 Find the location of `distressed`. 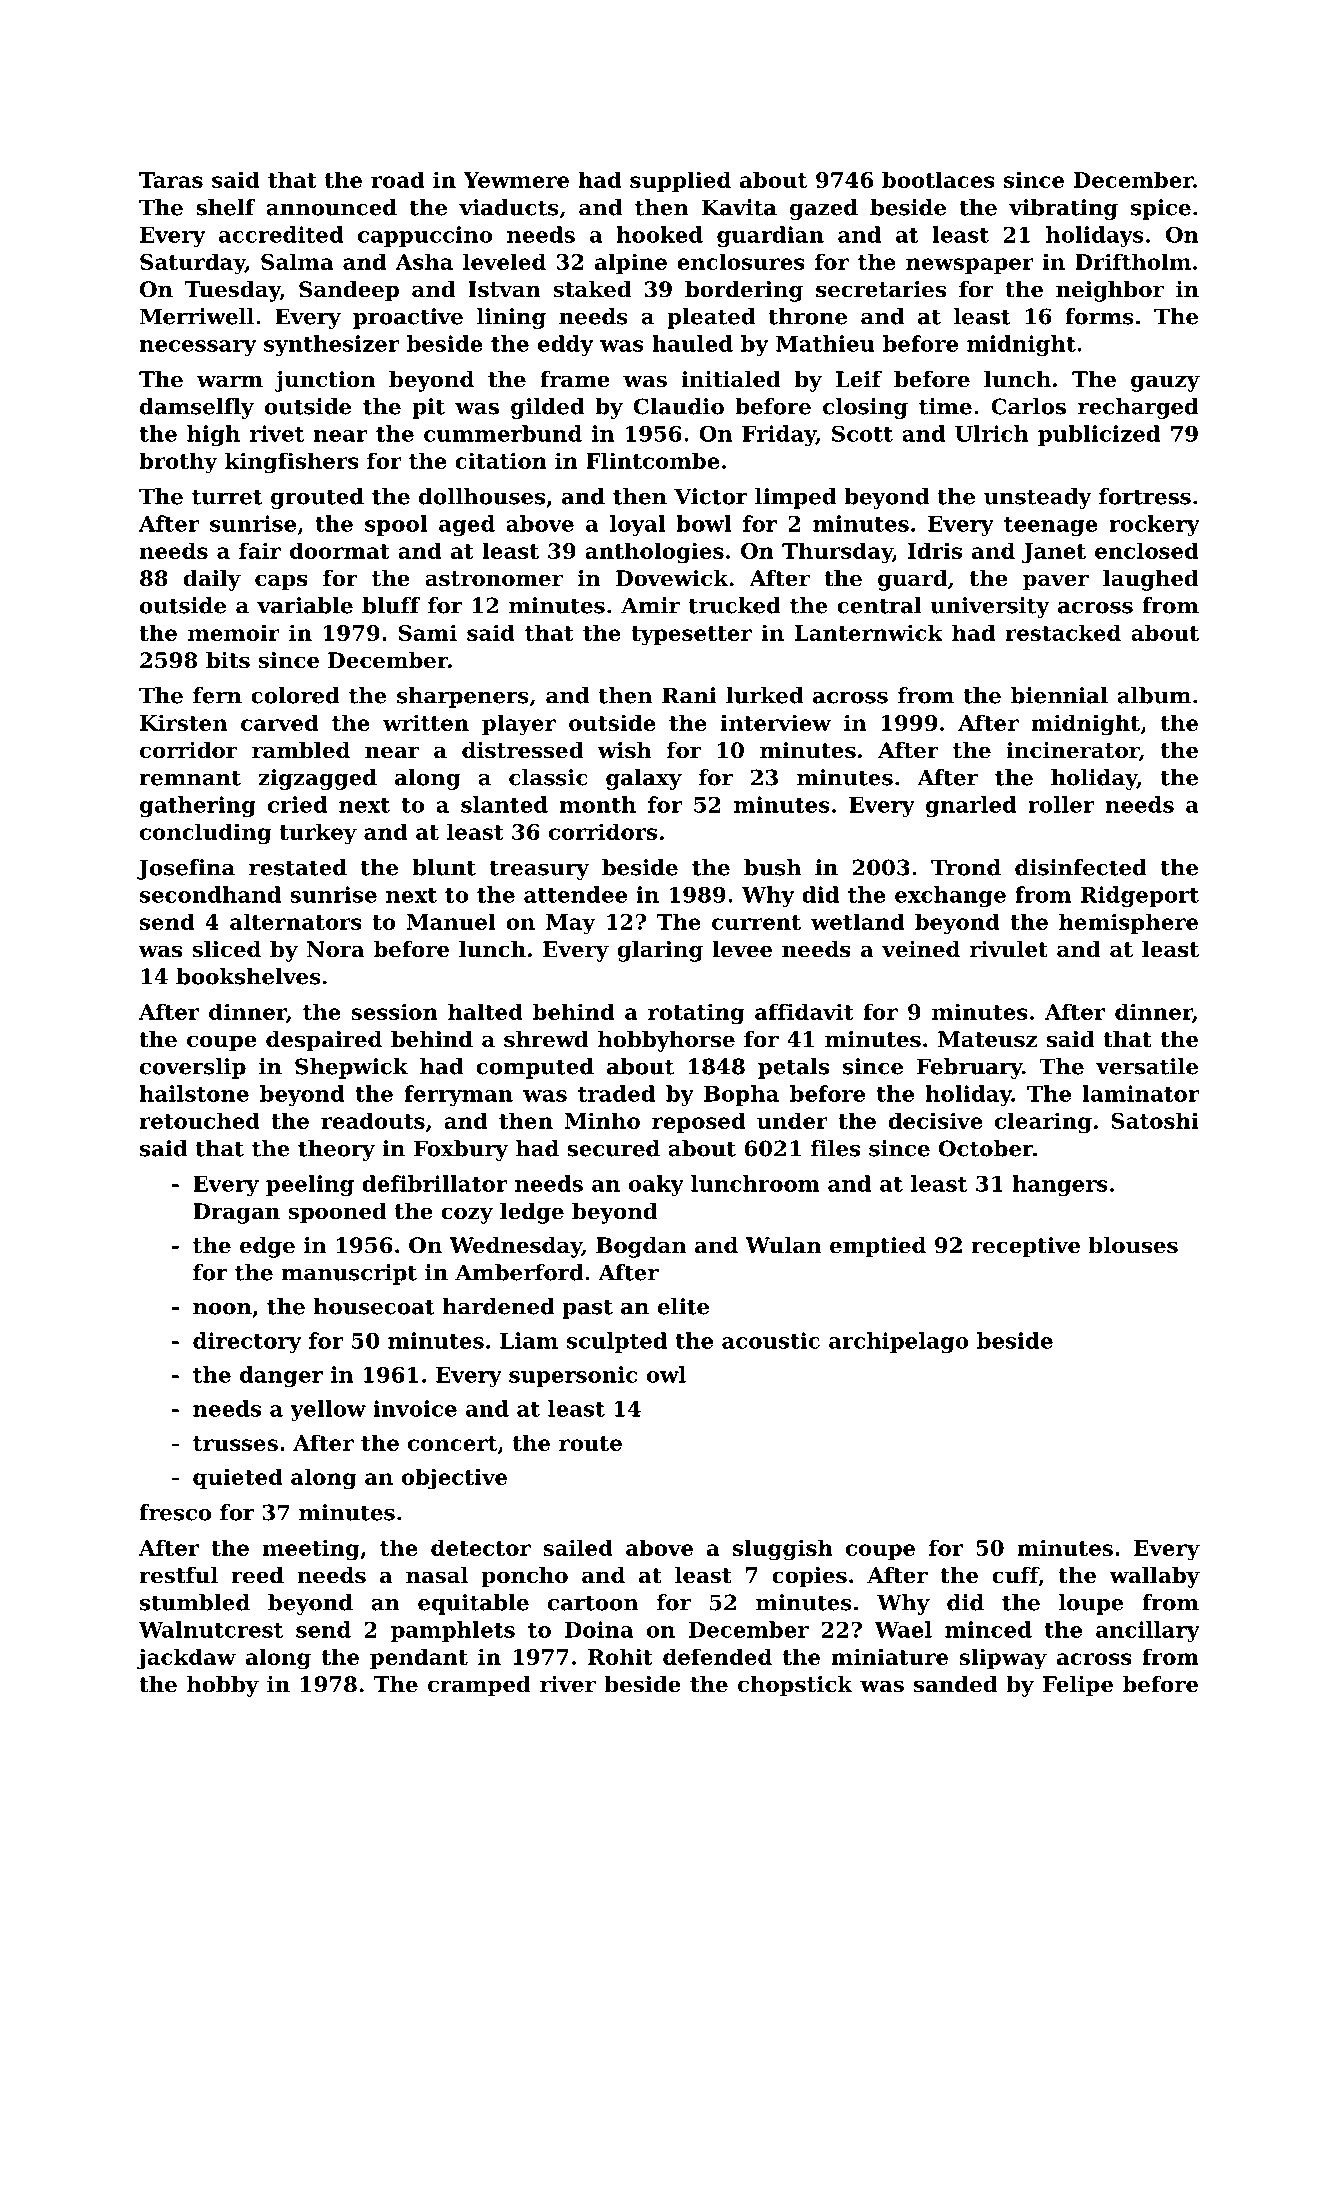

distressed is located at coordinates (522, 750).
